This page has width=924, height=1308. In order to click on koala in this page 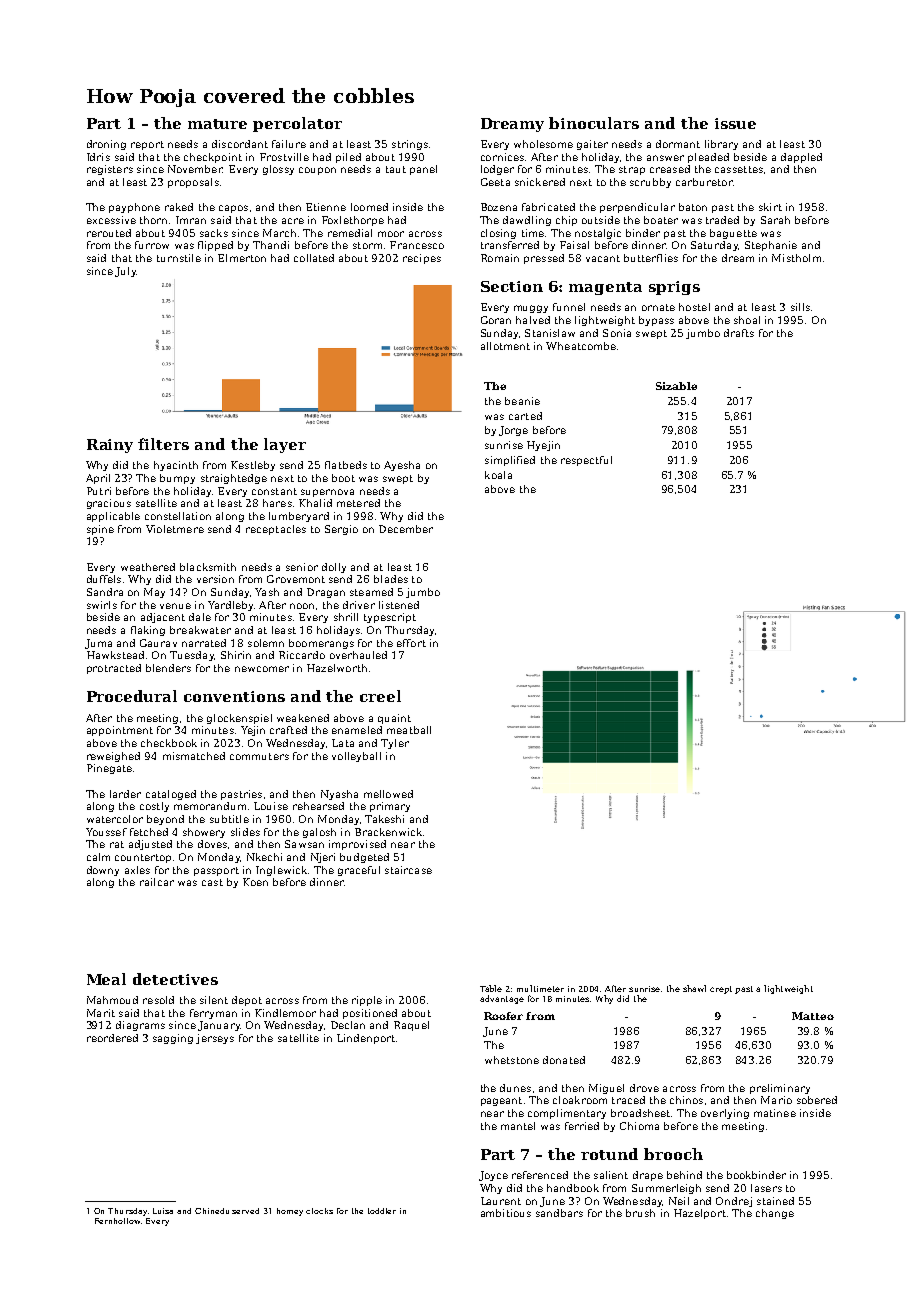, I will do `click(498, 475)`.
